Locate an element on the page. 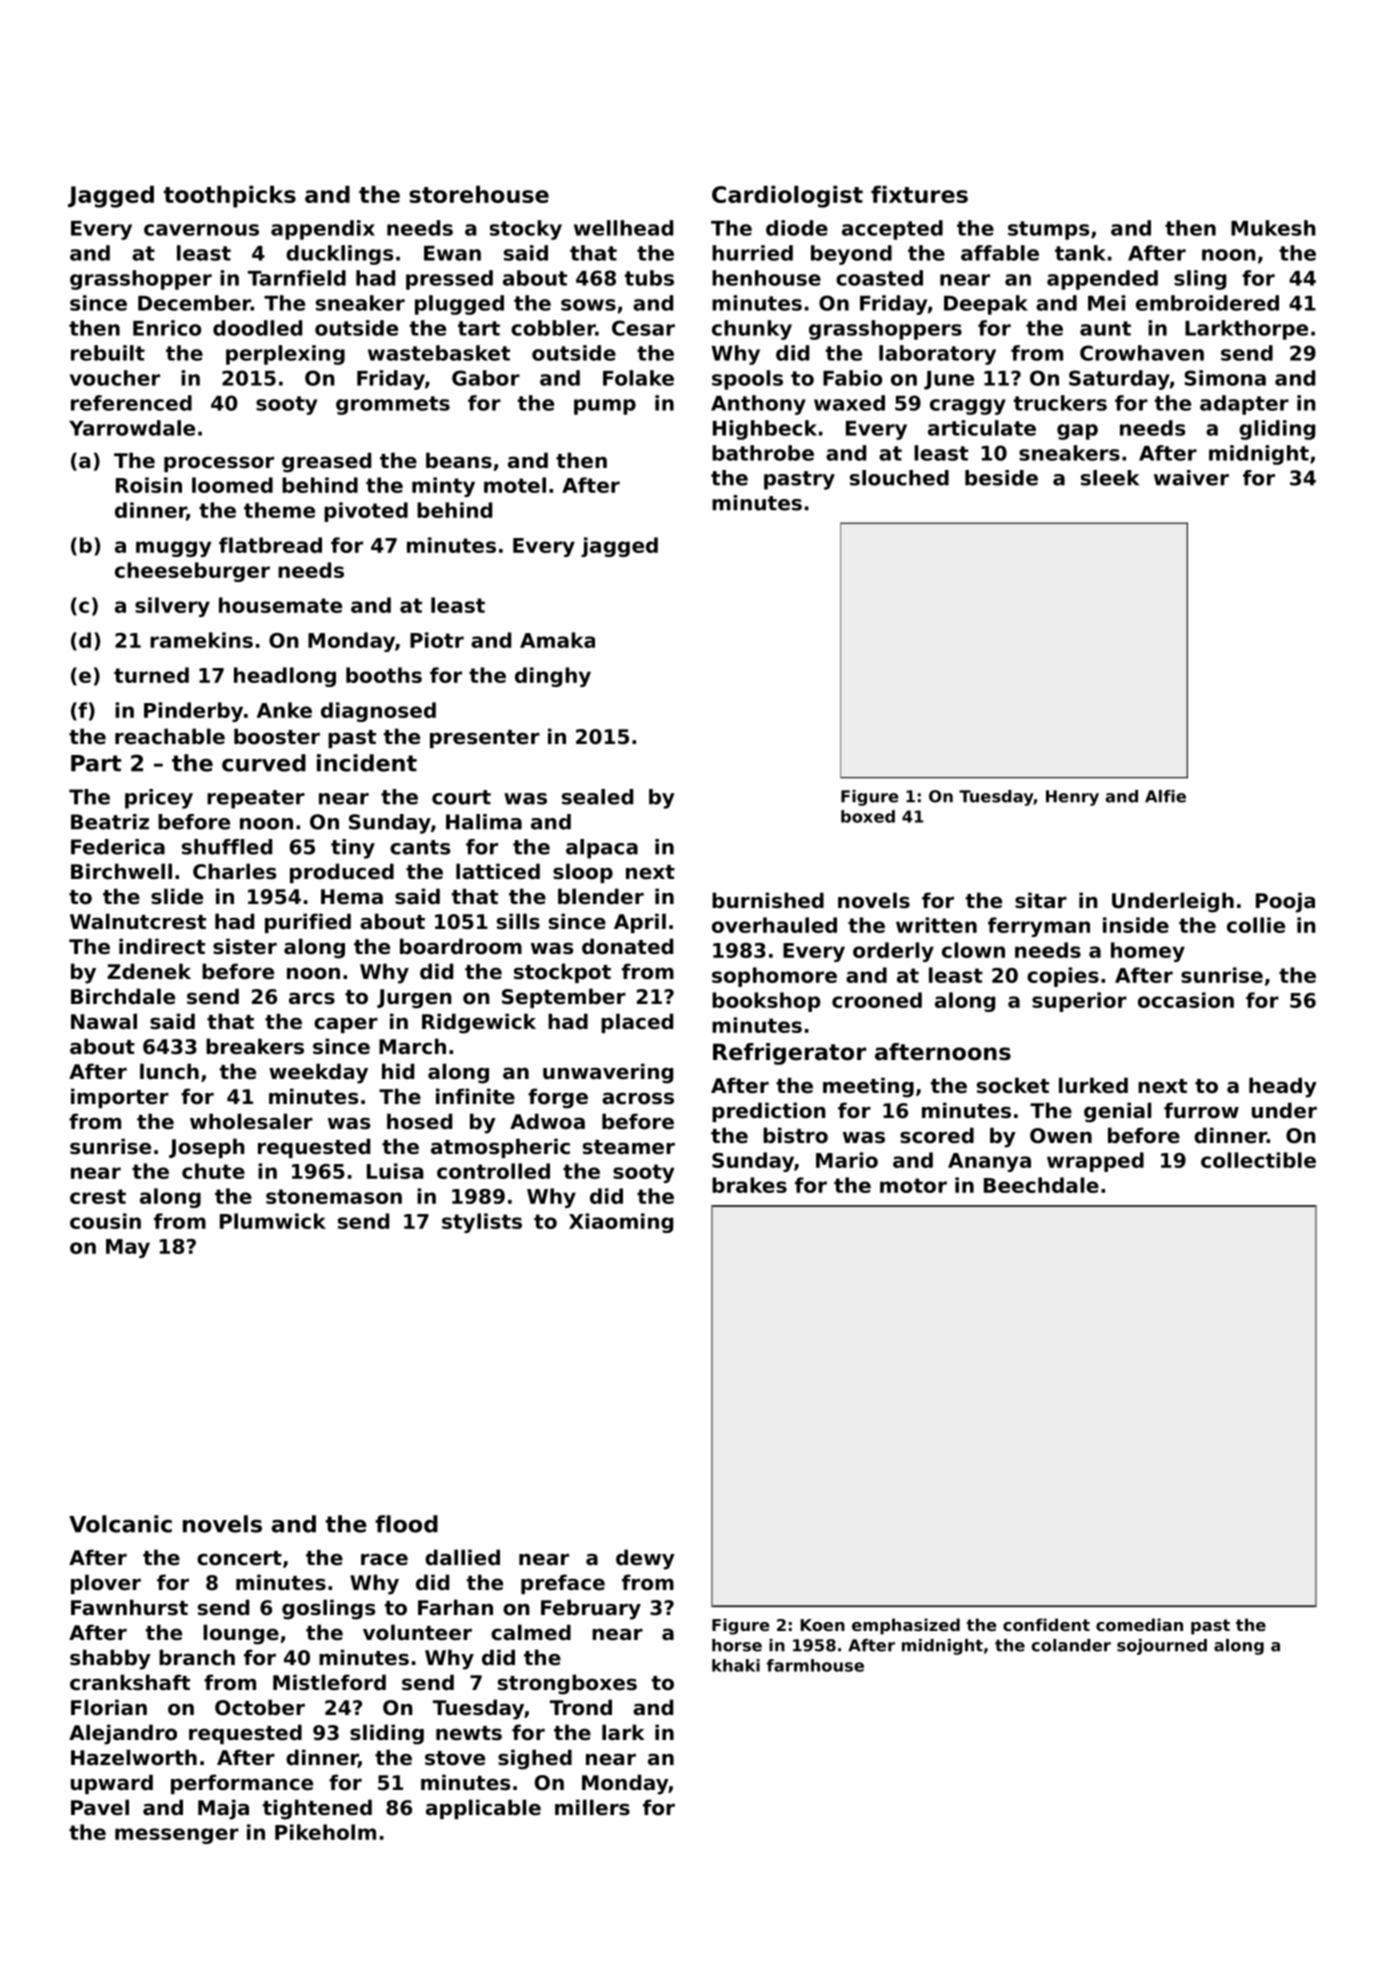  henhouse is located at coordinates (766, 278).
